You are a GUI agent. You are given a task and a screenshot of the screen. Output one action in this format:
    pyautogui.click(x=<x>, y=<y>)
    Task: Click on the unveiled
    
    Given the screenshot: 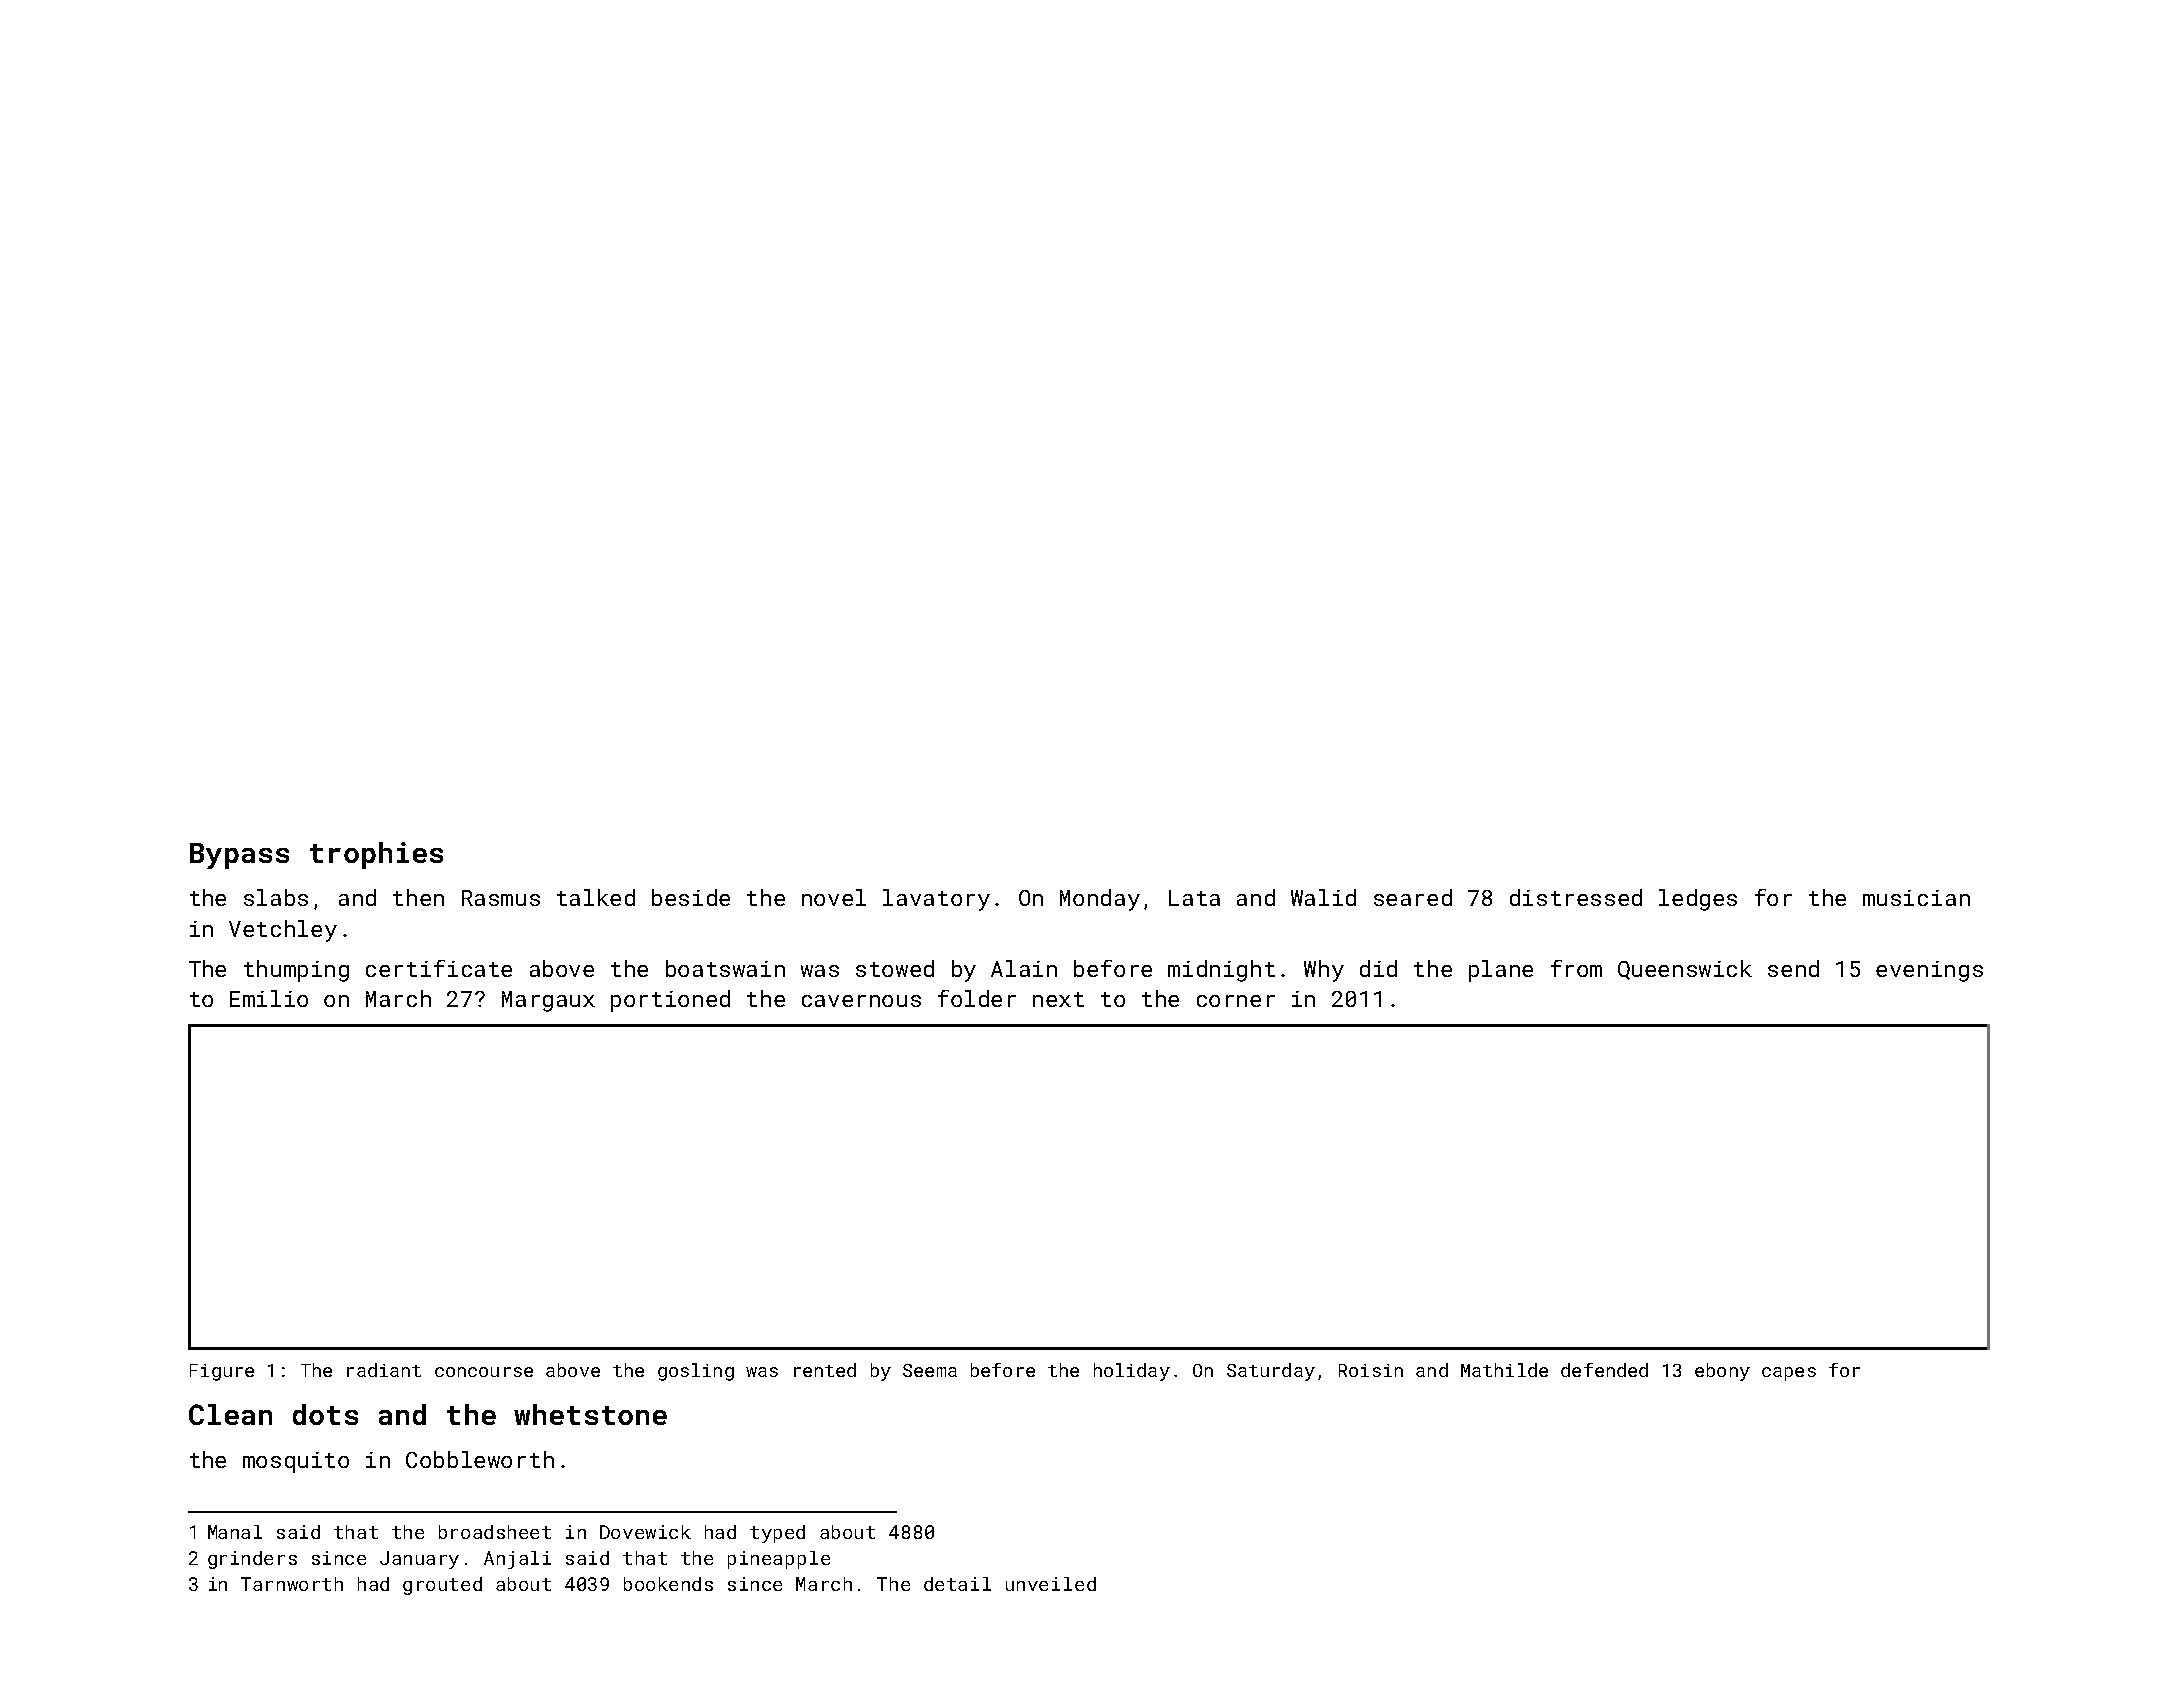 What is the action you would take?
    pyautogui.click(x=1051, y=1584)
